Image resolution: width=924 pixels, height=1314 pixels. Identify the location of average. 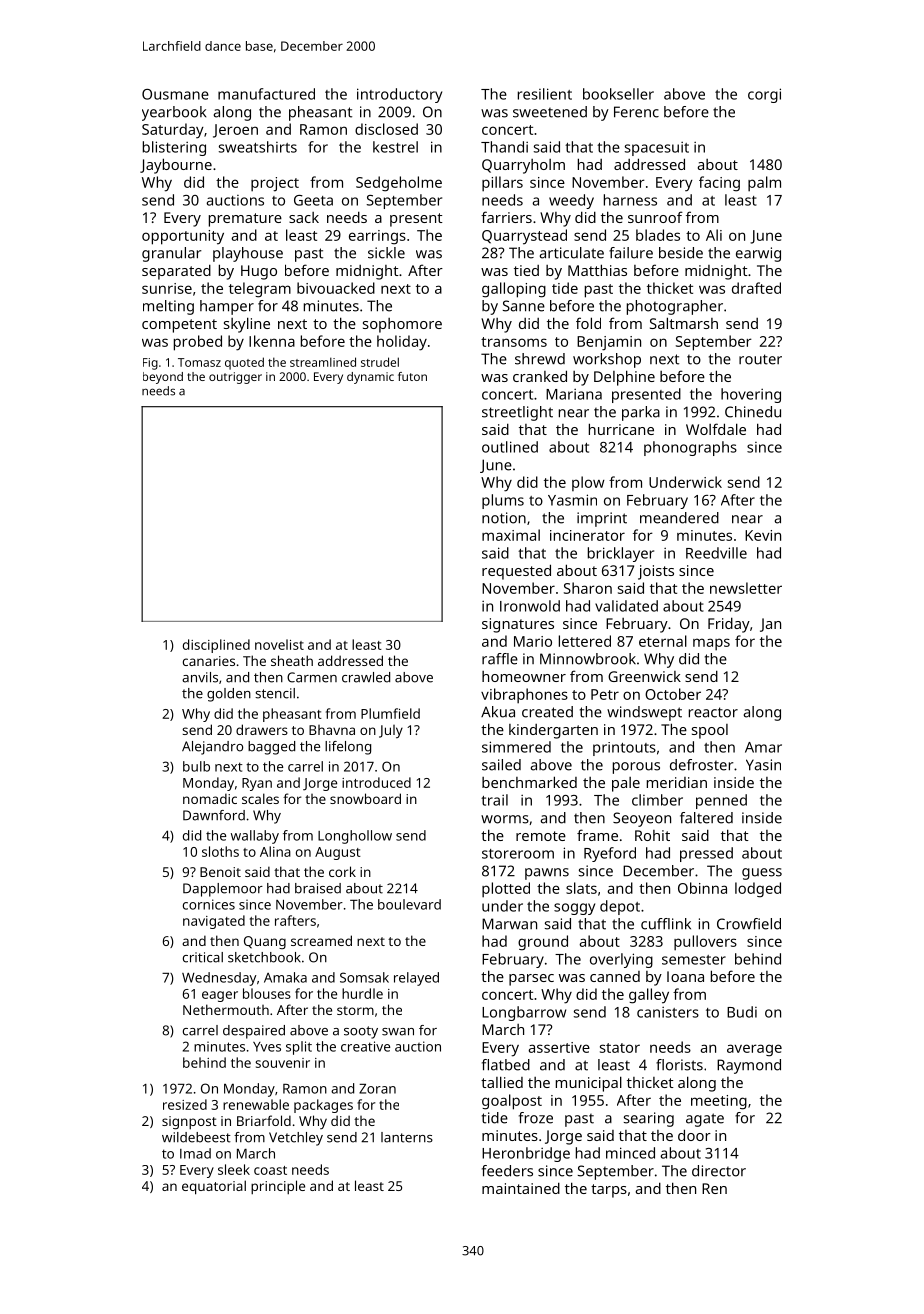
(754, 1050).
